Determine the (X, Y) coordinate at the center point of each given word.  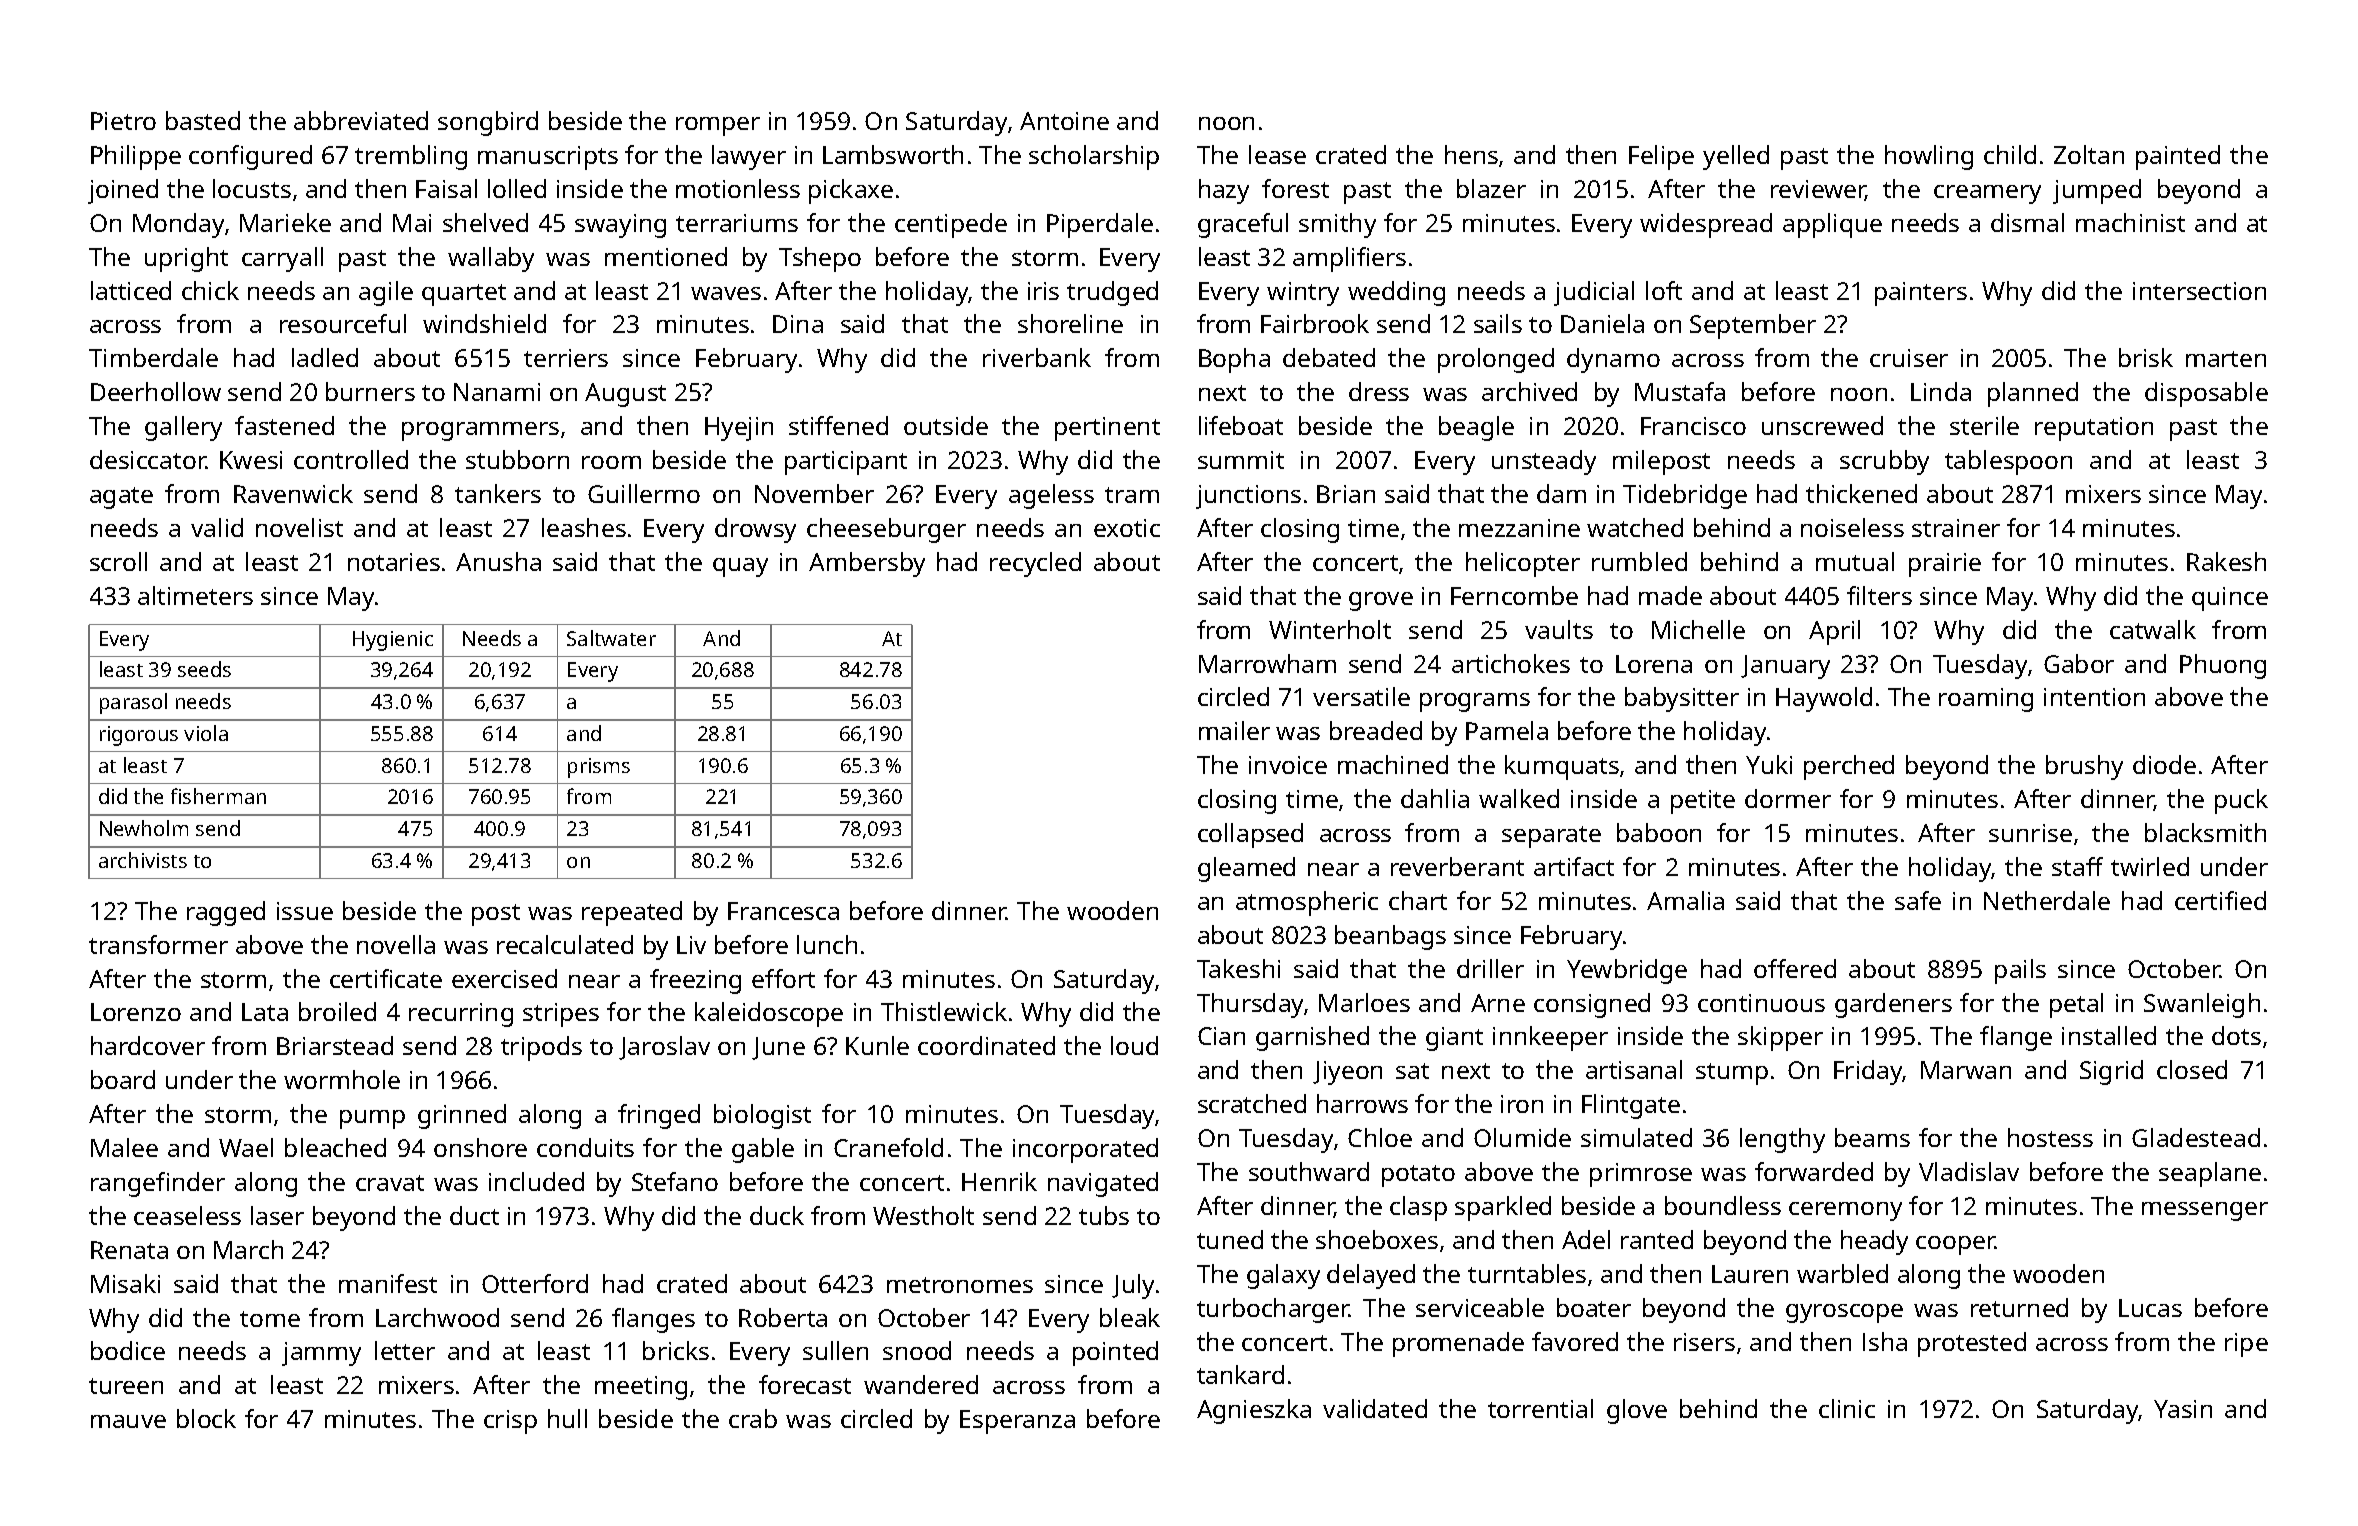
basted (203, 120)
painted (2178, 157)
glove (1637, 1411)
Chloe (1380, 1137)
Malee (124, 1147)
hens (1471, 154)
